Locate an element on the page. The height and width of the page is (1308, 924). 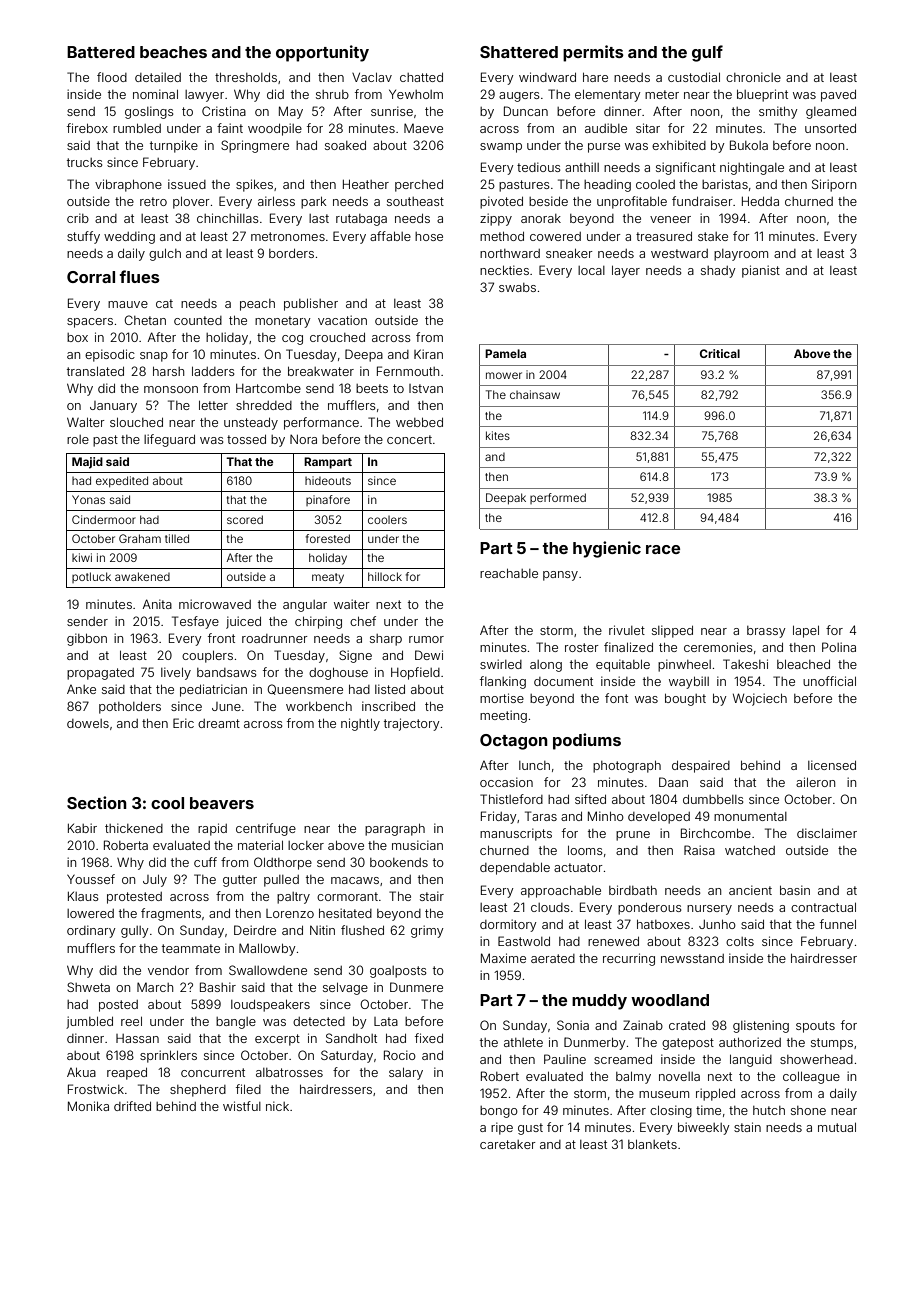
Pauline is located at coordinates (565, 1059).
